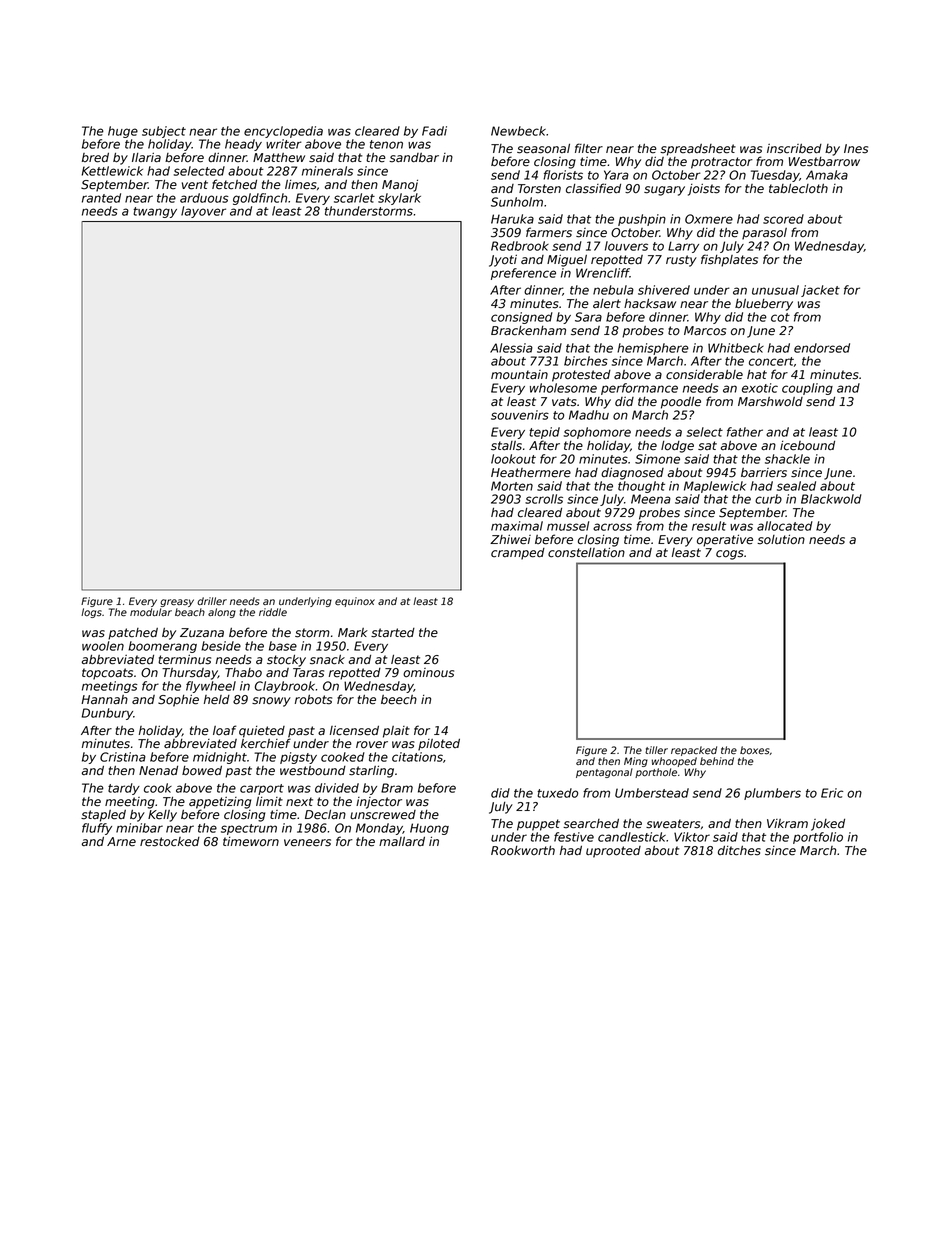  I want to click on constellation, so click(586, 552).
